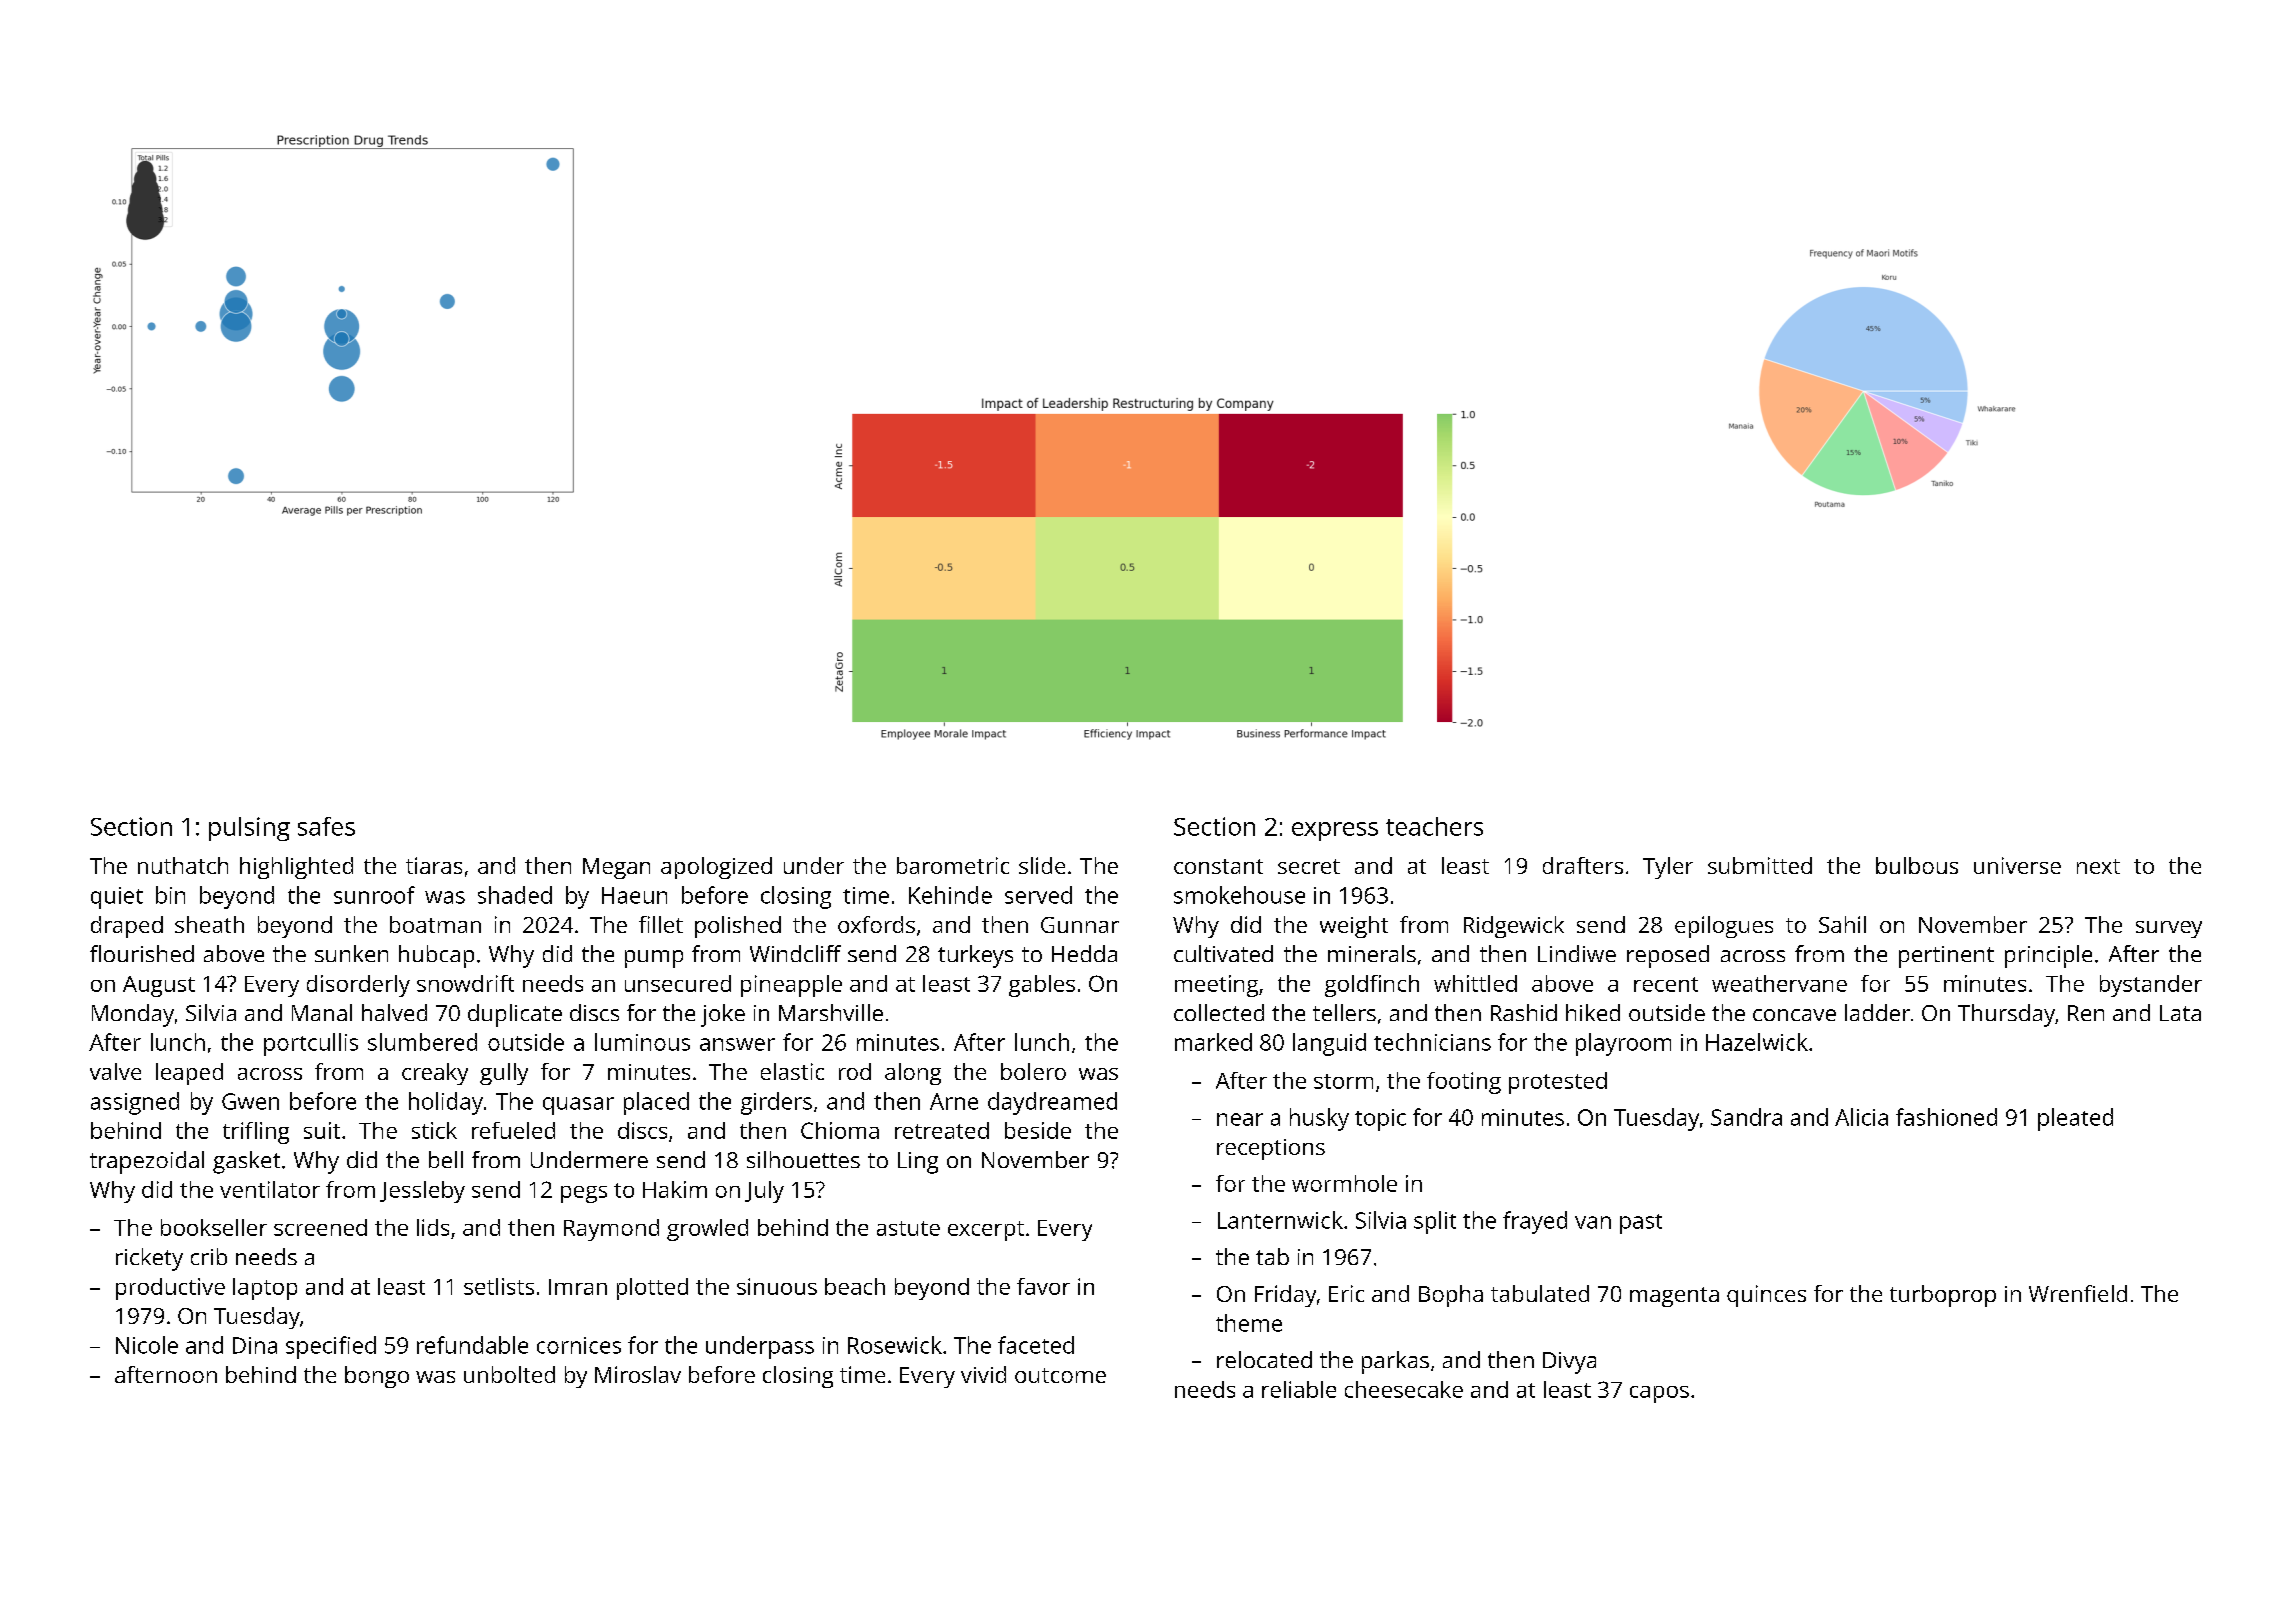 This image has height=1620, width=2292. I want to click on Lata, so click(2180, 1013).
